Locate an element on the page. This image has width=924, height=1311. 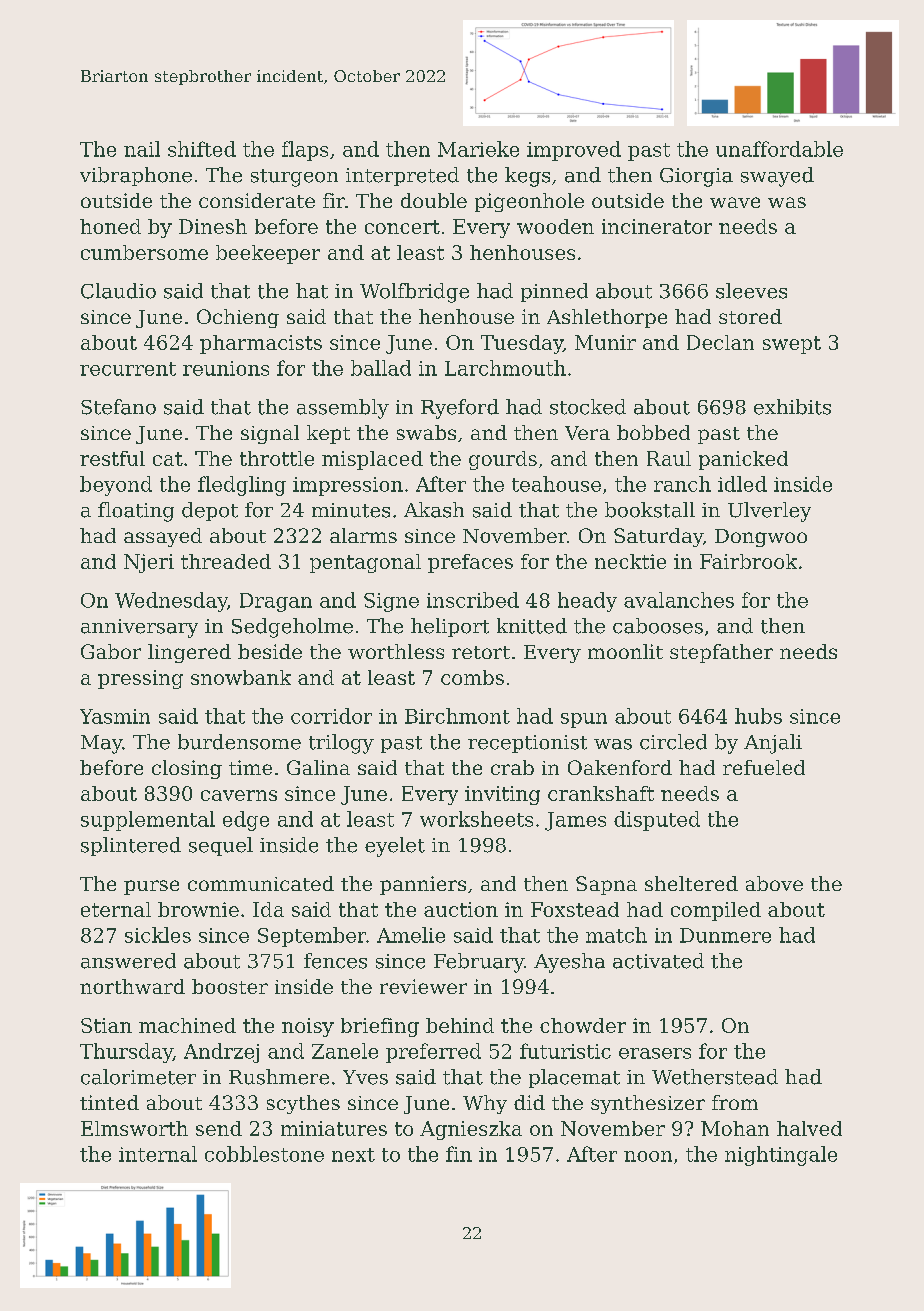
prefaces is located at coordinates (470, 563).
